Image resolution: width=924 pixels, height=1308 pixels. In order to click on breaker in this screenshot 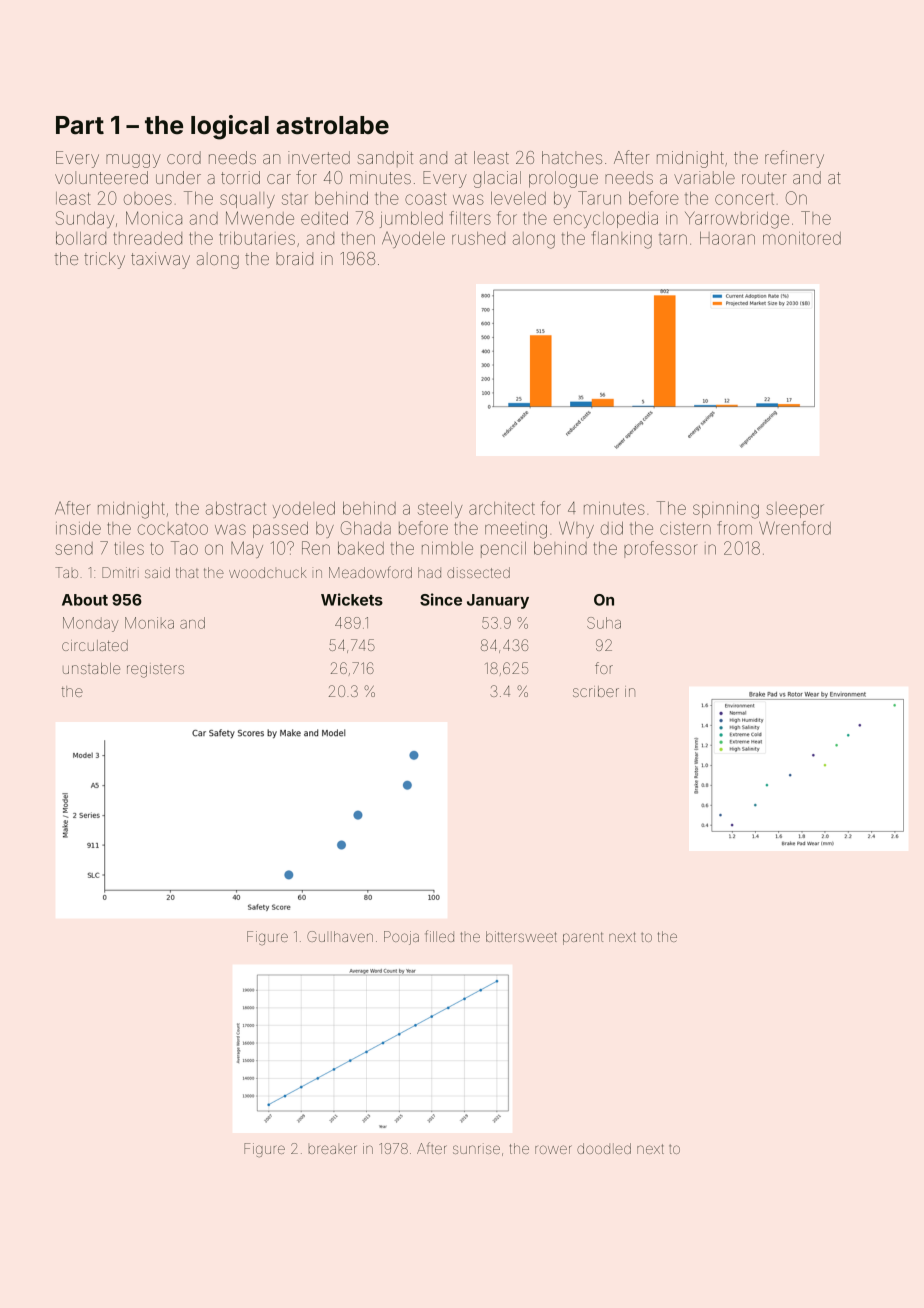, I will do `click(332, 1149)`.
